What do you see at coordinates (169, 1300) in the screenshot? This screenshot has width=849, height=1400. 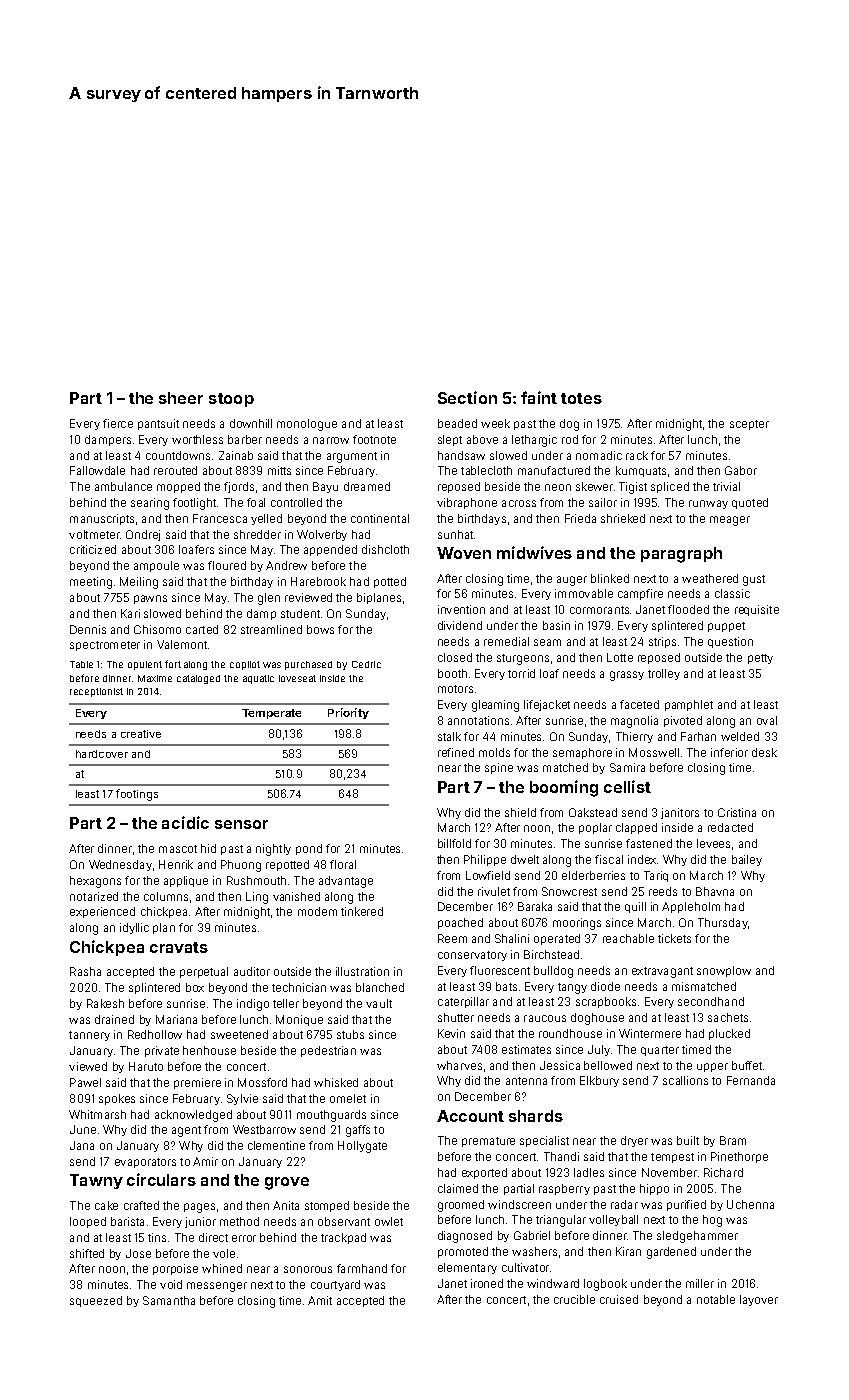 I see `Samantha` at bounding box center [169, 1300].
